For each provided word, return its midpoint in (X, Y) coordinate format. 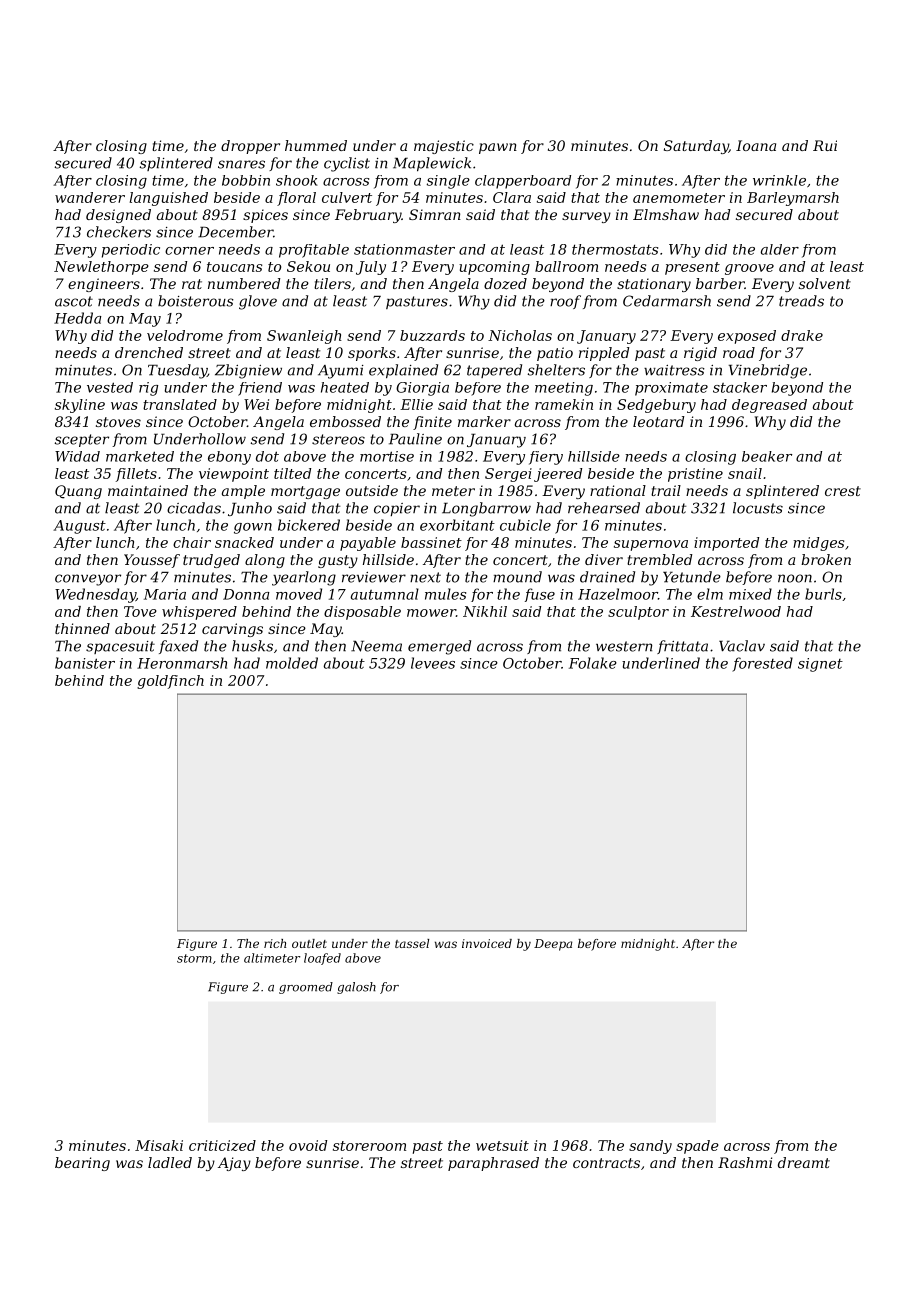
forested (762, 664)
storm (194, 958)
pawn (498, 148)
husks (252, 646)
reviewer (374, 577)
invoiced (487, 943)
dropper (250, 147)
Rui (825, 145)
